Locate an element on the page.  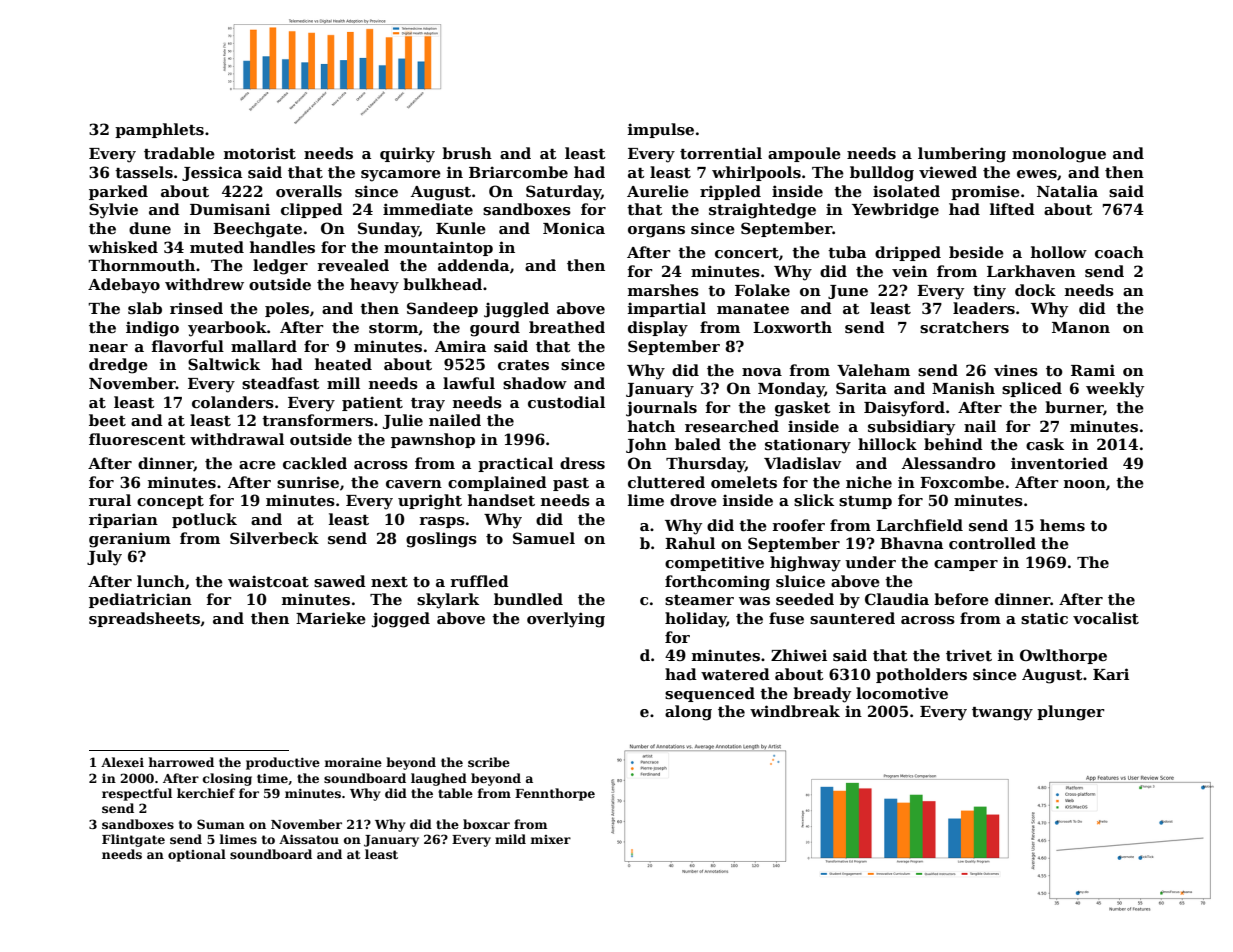
fluorescent is located at coordinates (137, 439).
